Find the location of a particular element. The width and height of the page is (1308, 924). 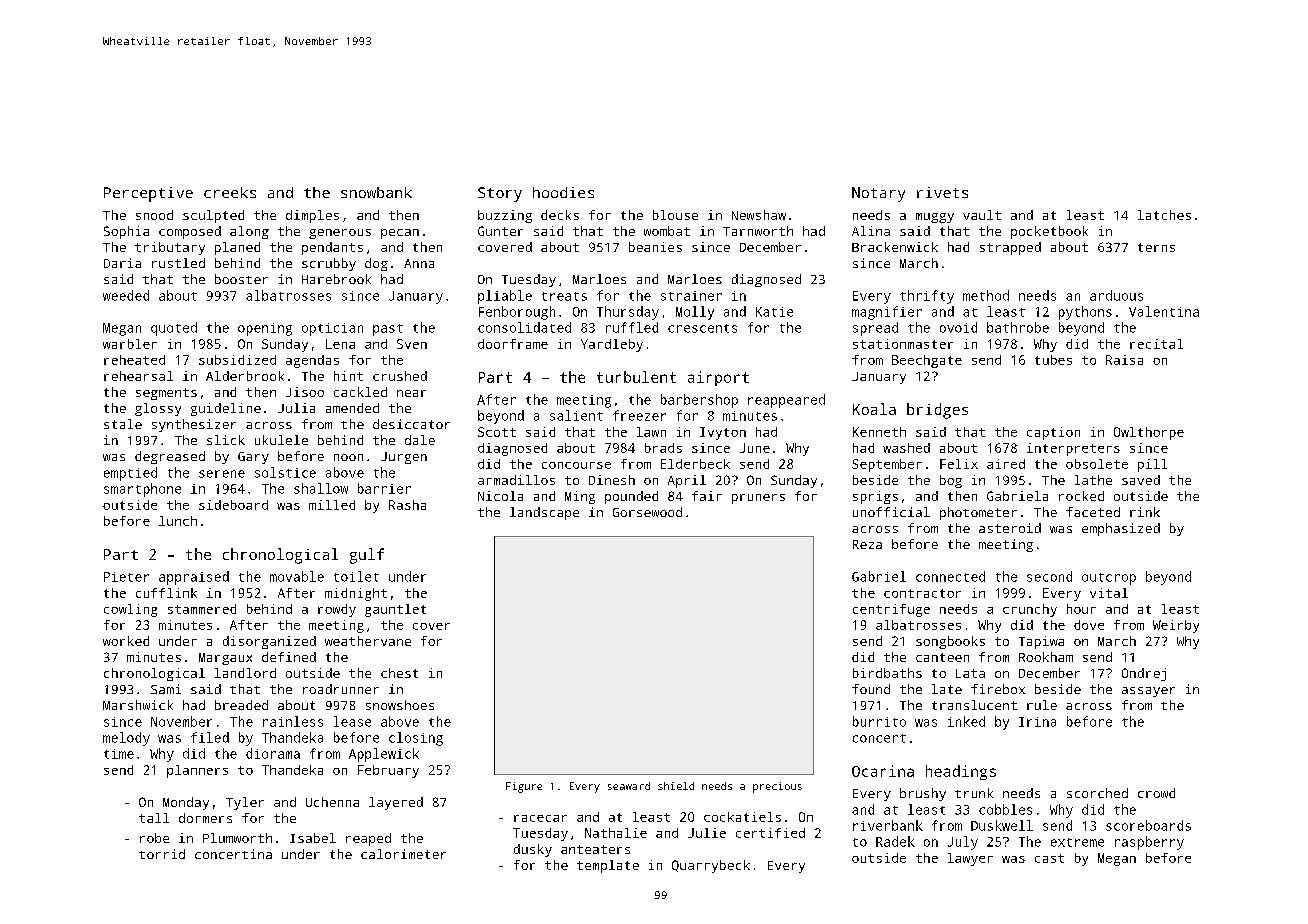

strainer is located at coordinates (691, 296).
